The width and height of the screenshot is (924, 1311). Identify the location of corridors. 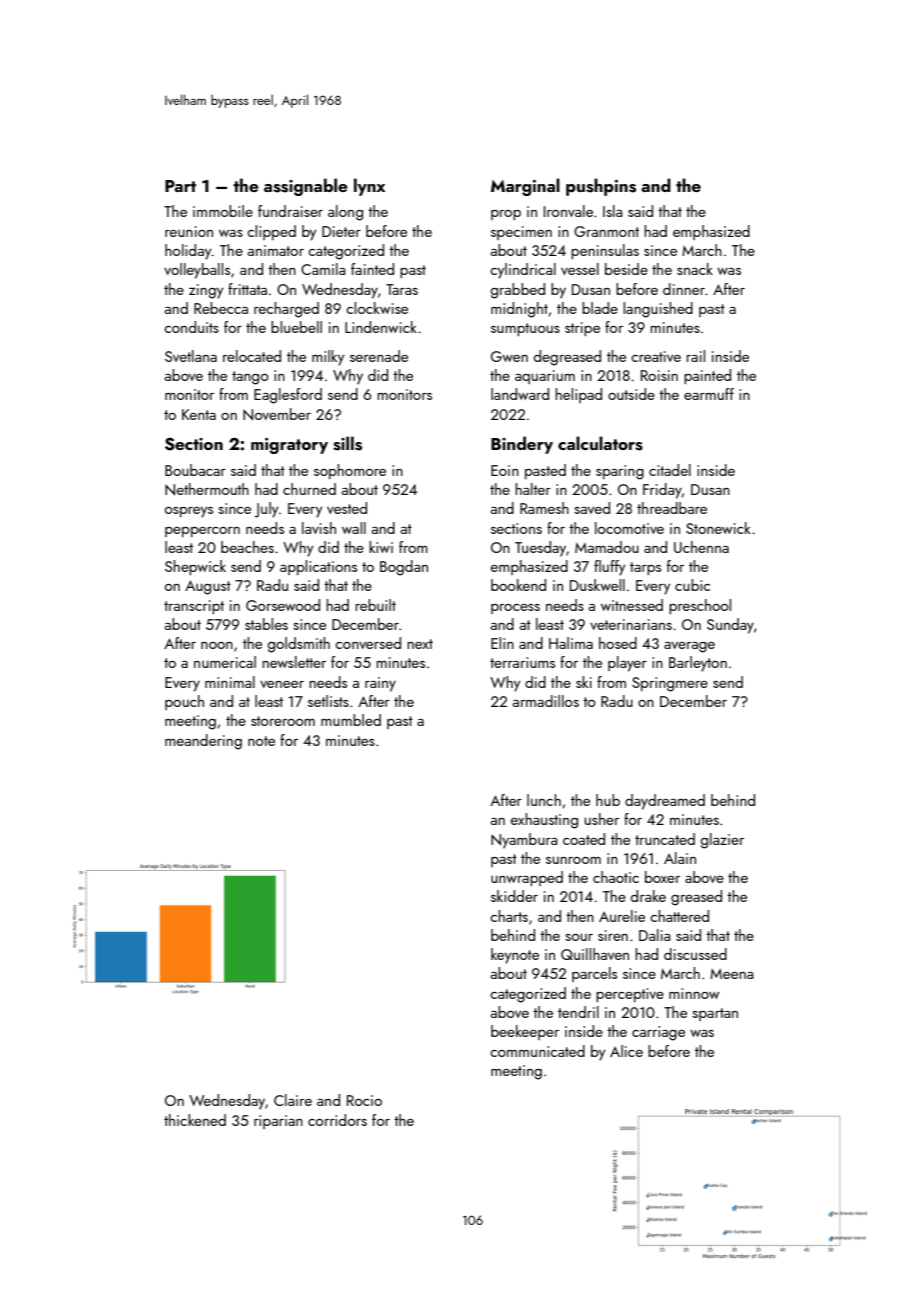
(337, 1120).
